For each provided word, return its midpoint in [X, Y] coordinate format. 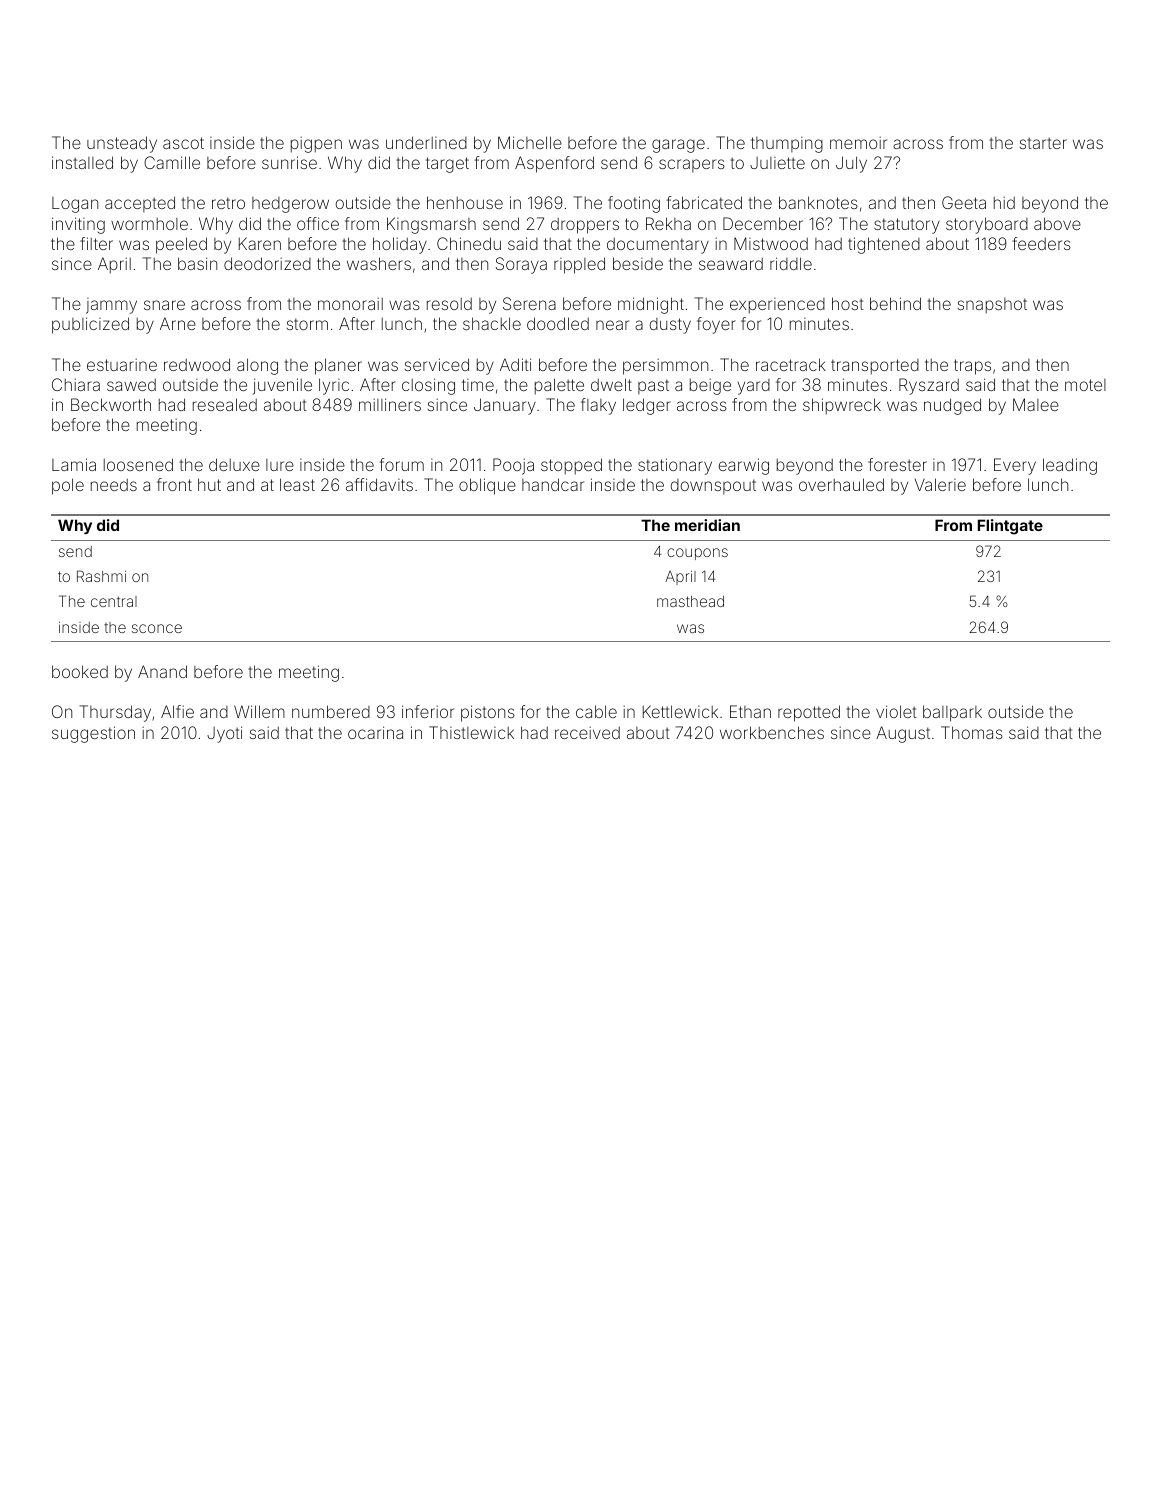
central [114, 601]
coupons [697, 554]
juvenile [282, 386]
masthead [690, 601]
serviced [437, 364]
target [447, 165]
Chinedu [469, 243]
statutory [907, 226]
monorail [350, 304]
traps [972, 367]
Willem [259, 711]
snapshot [992, 306]
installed [82, 162]
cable [596, 711]
